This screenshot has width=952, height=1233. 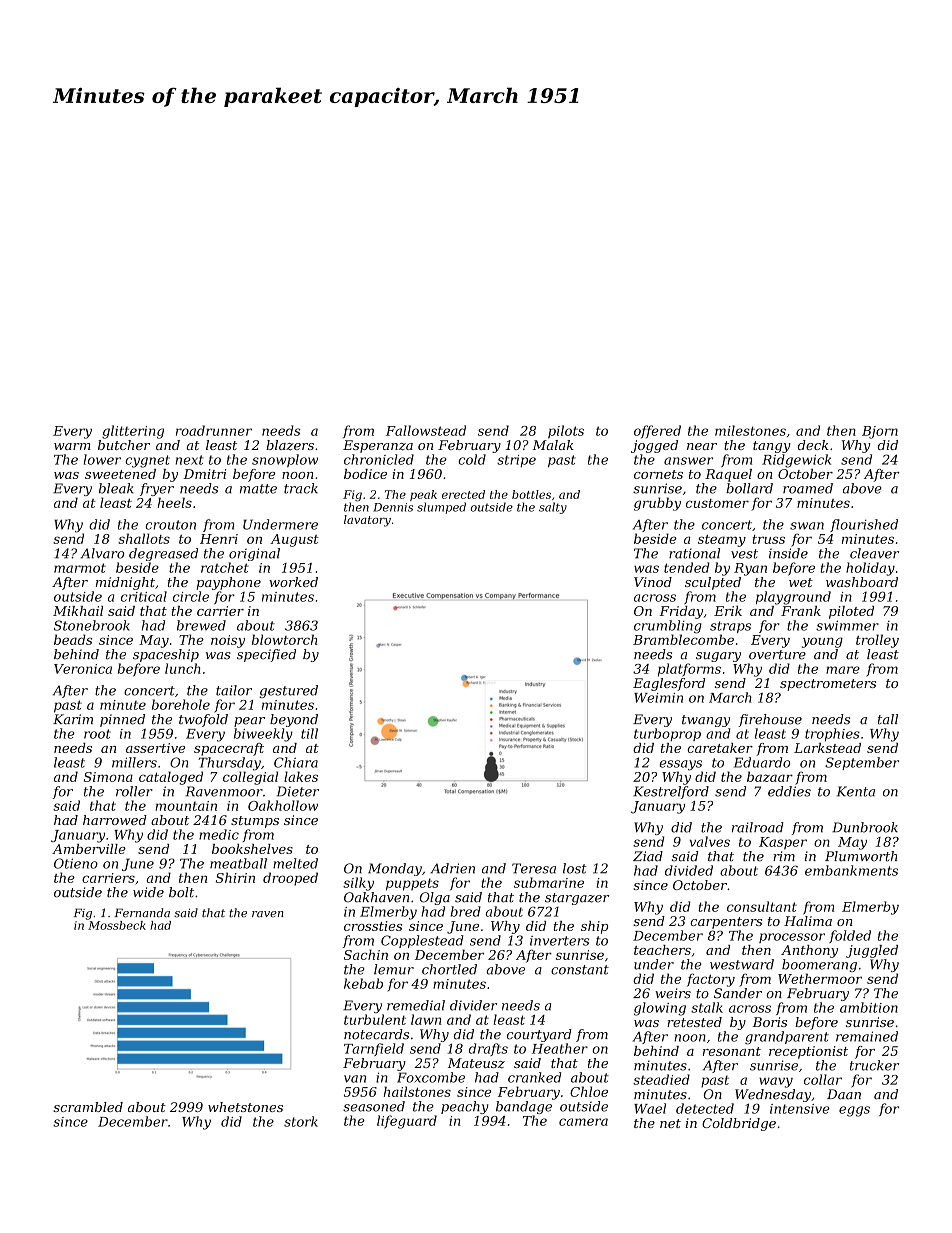 I want to click on bookshelves, so click(x=252, y=849).
